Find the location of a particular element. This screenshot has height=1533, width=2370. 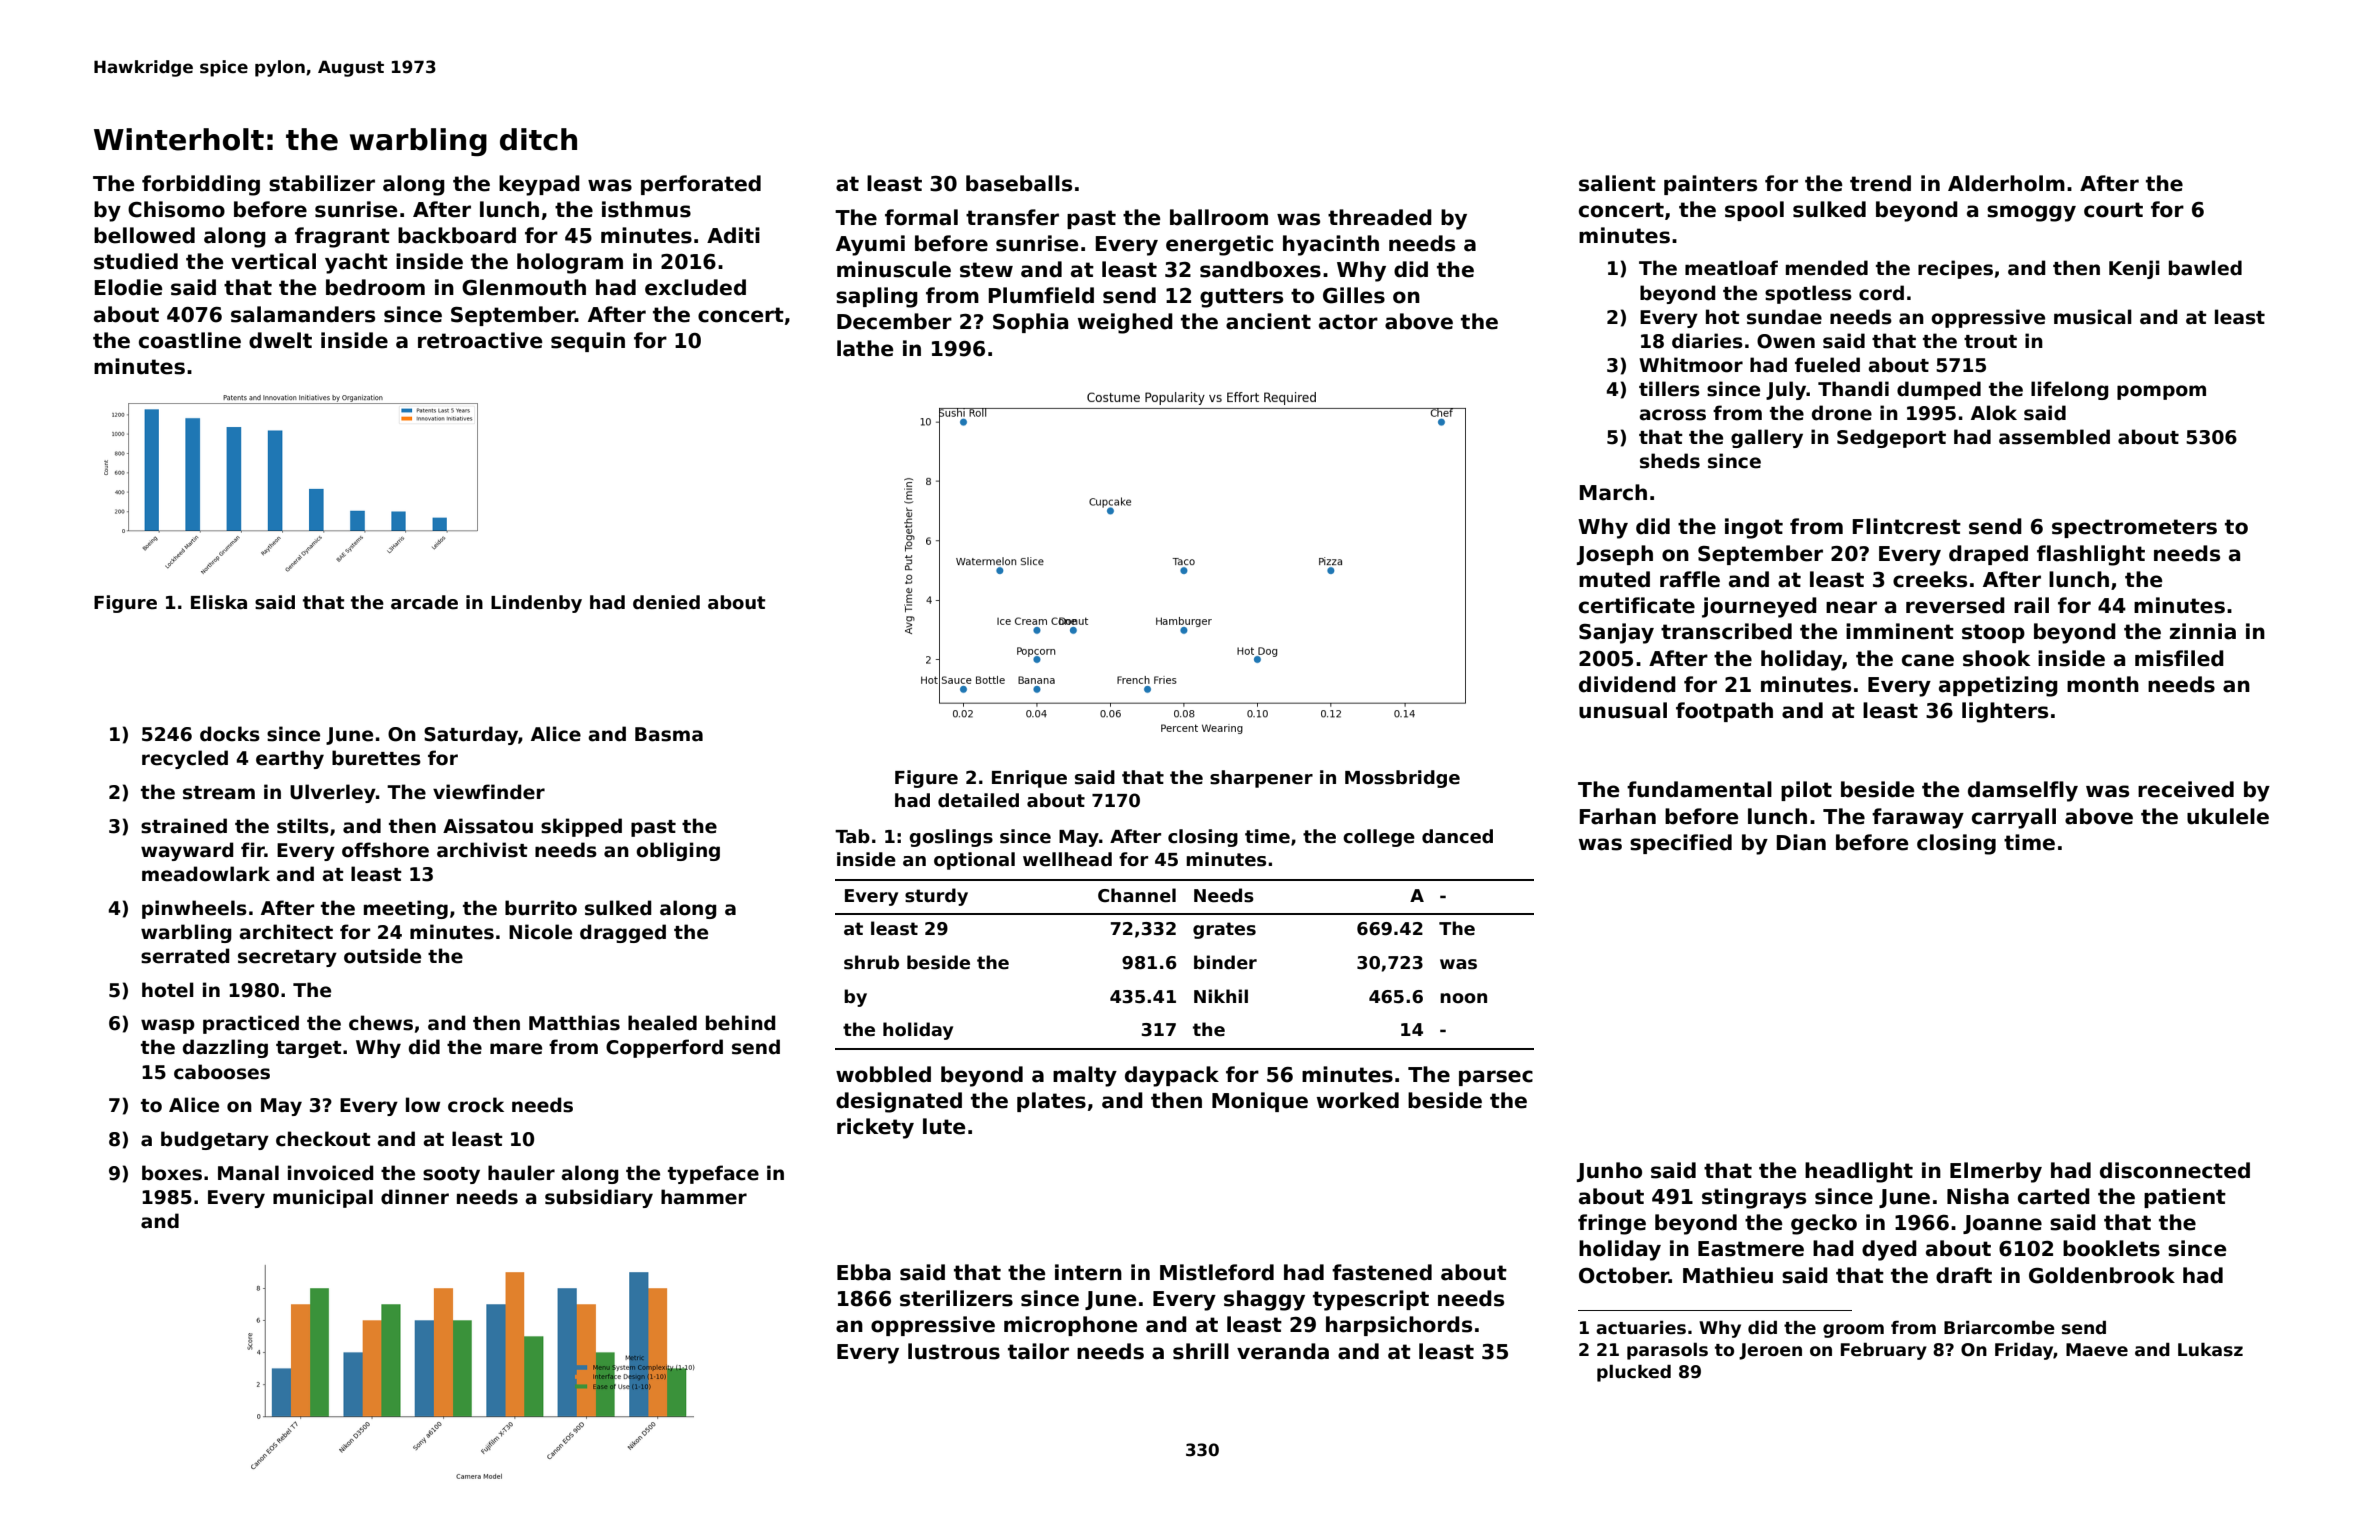

Alderholm is located at coordinates (2006, 183).
